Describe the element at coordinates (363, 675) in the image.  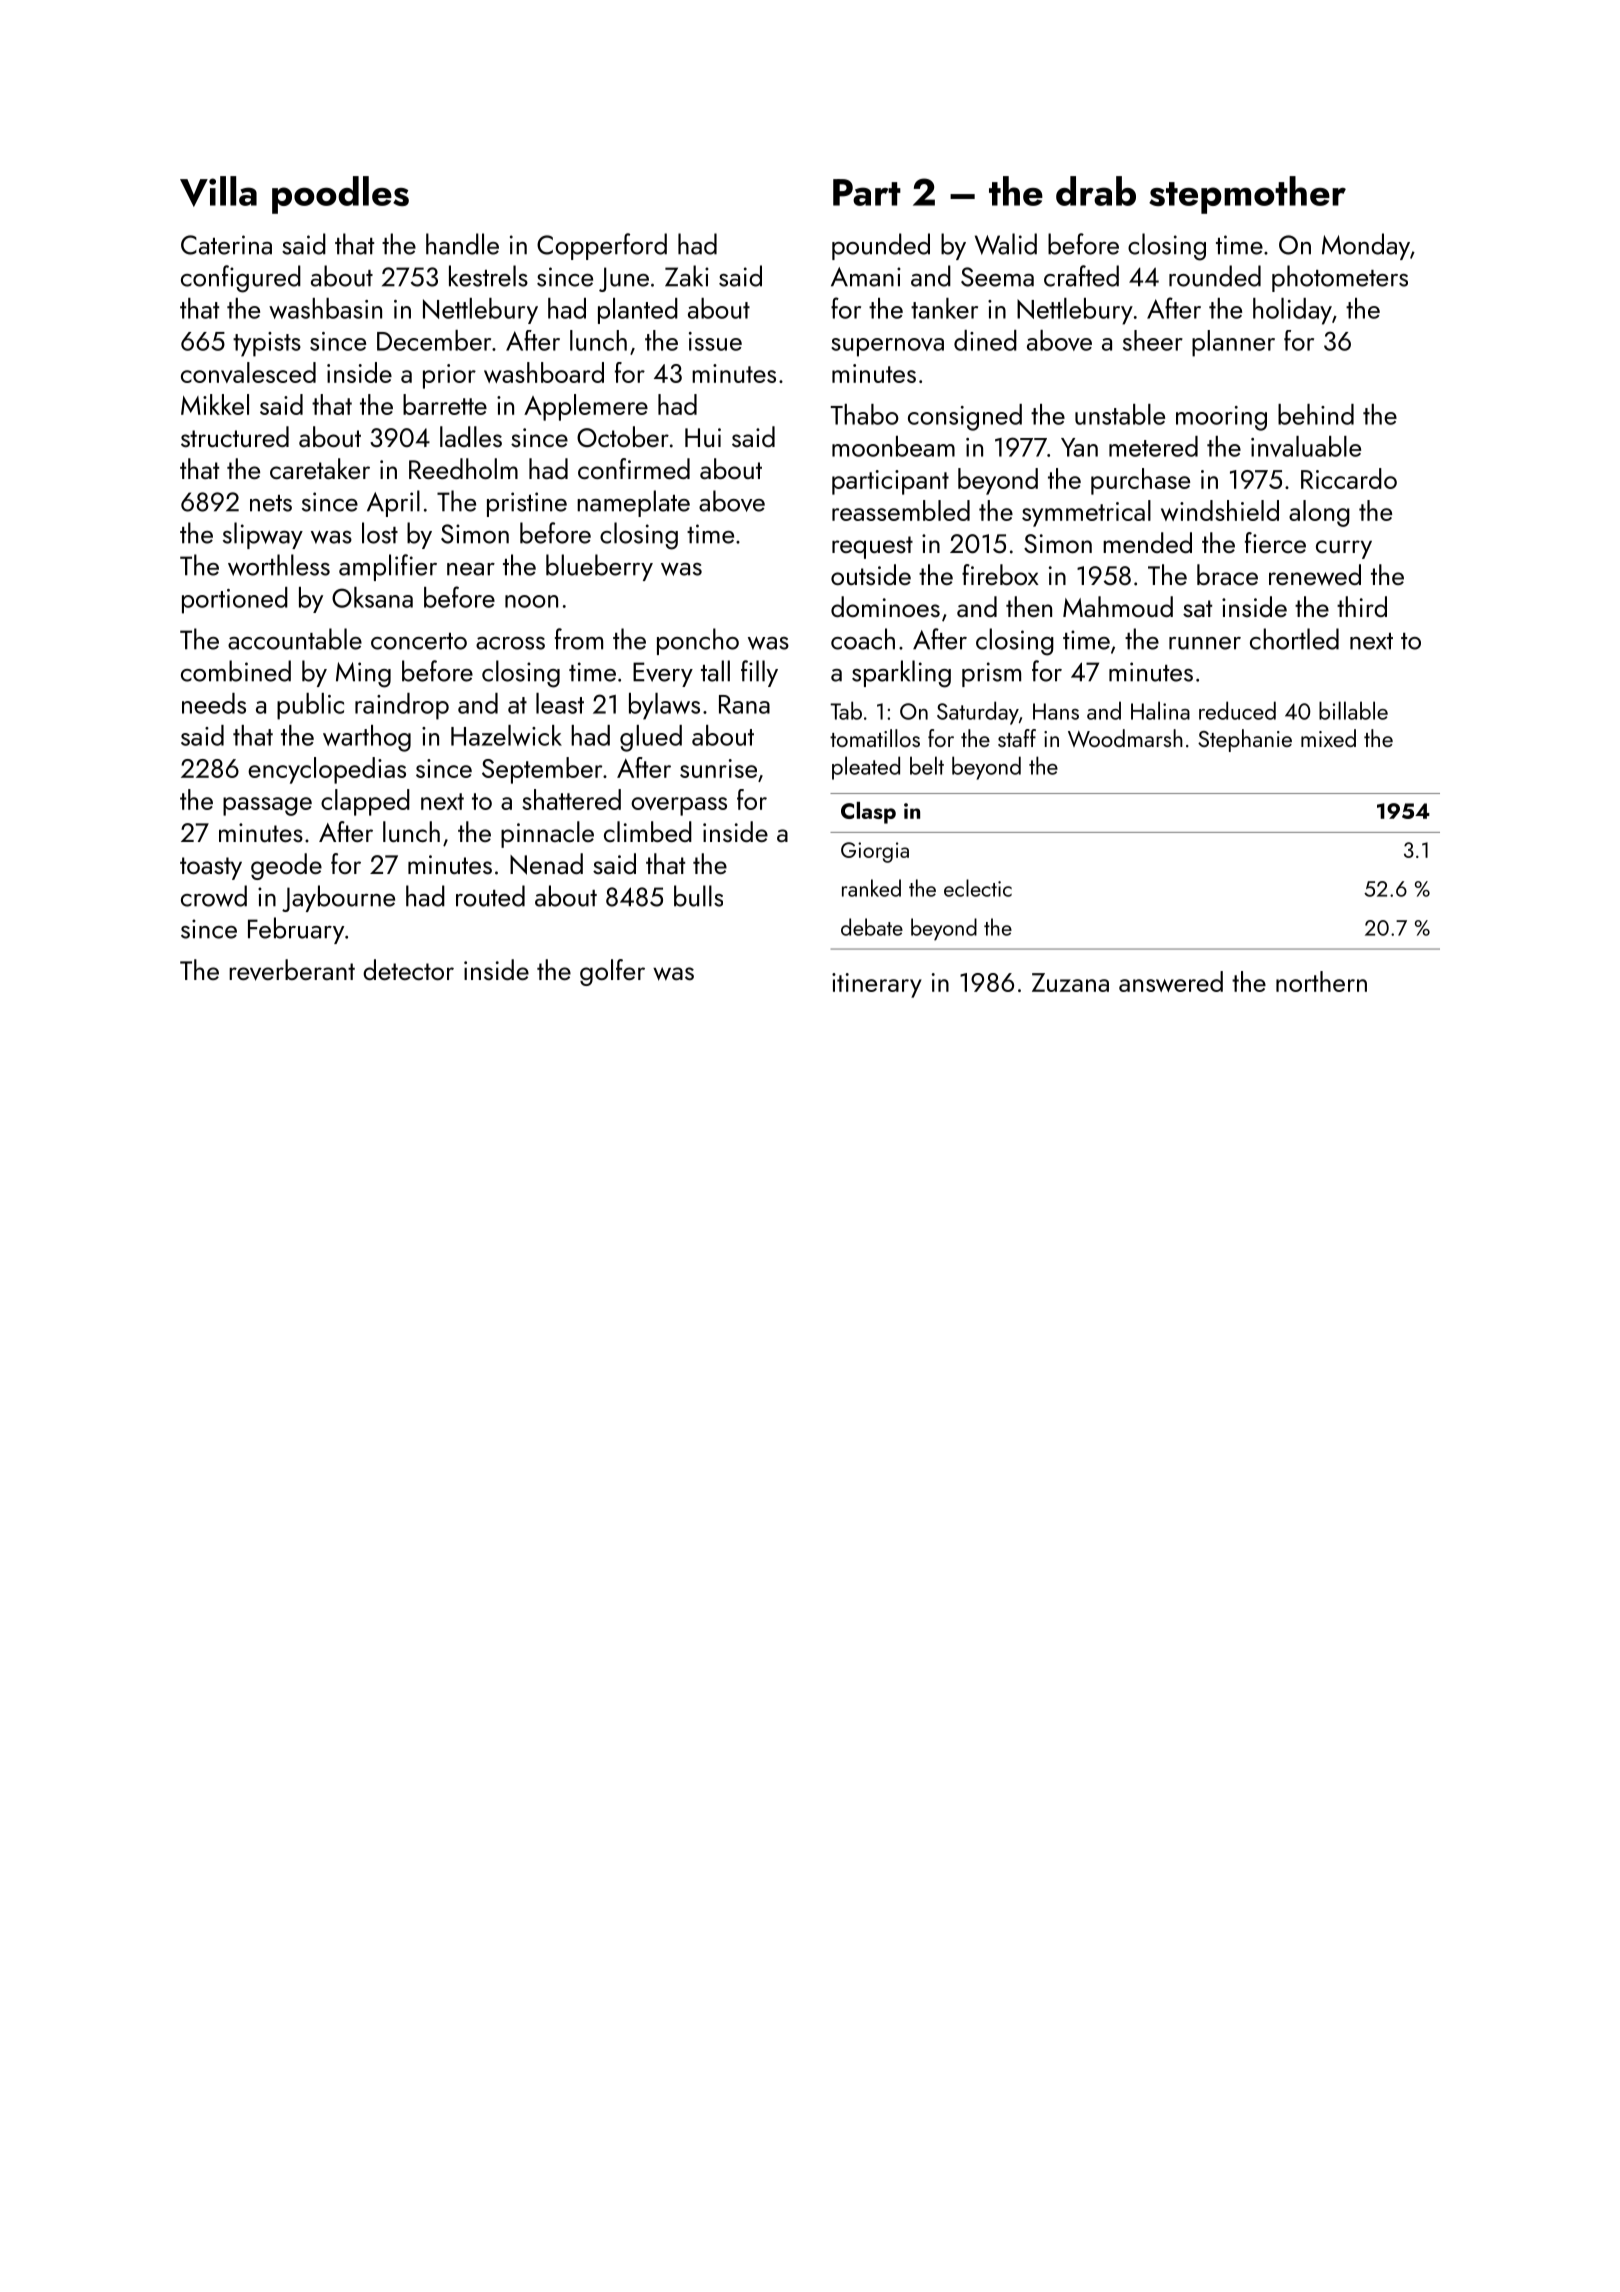
I see `Ming` at that location.
